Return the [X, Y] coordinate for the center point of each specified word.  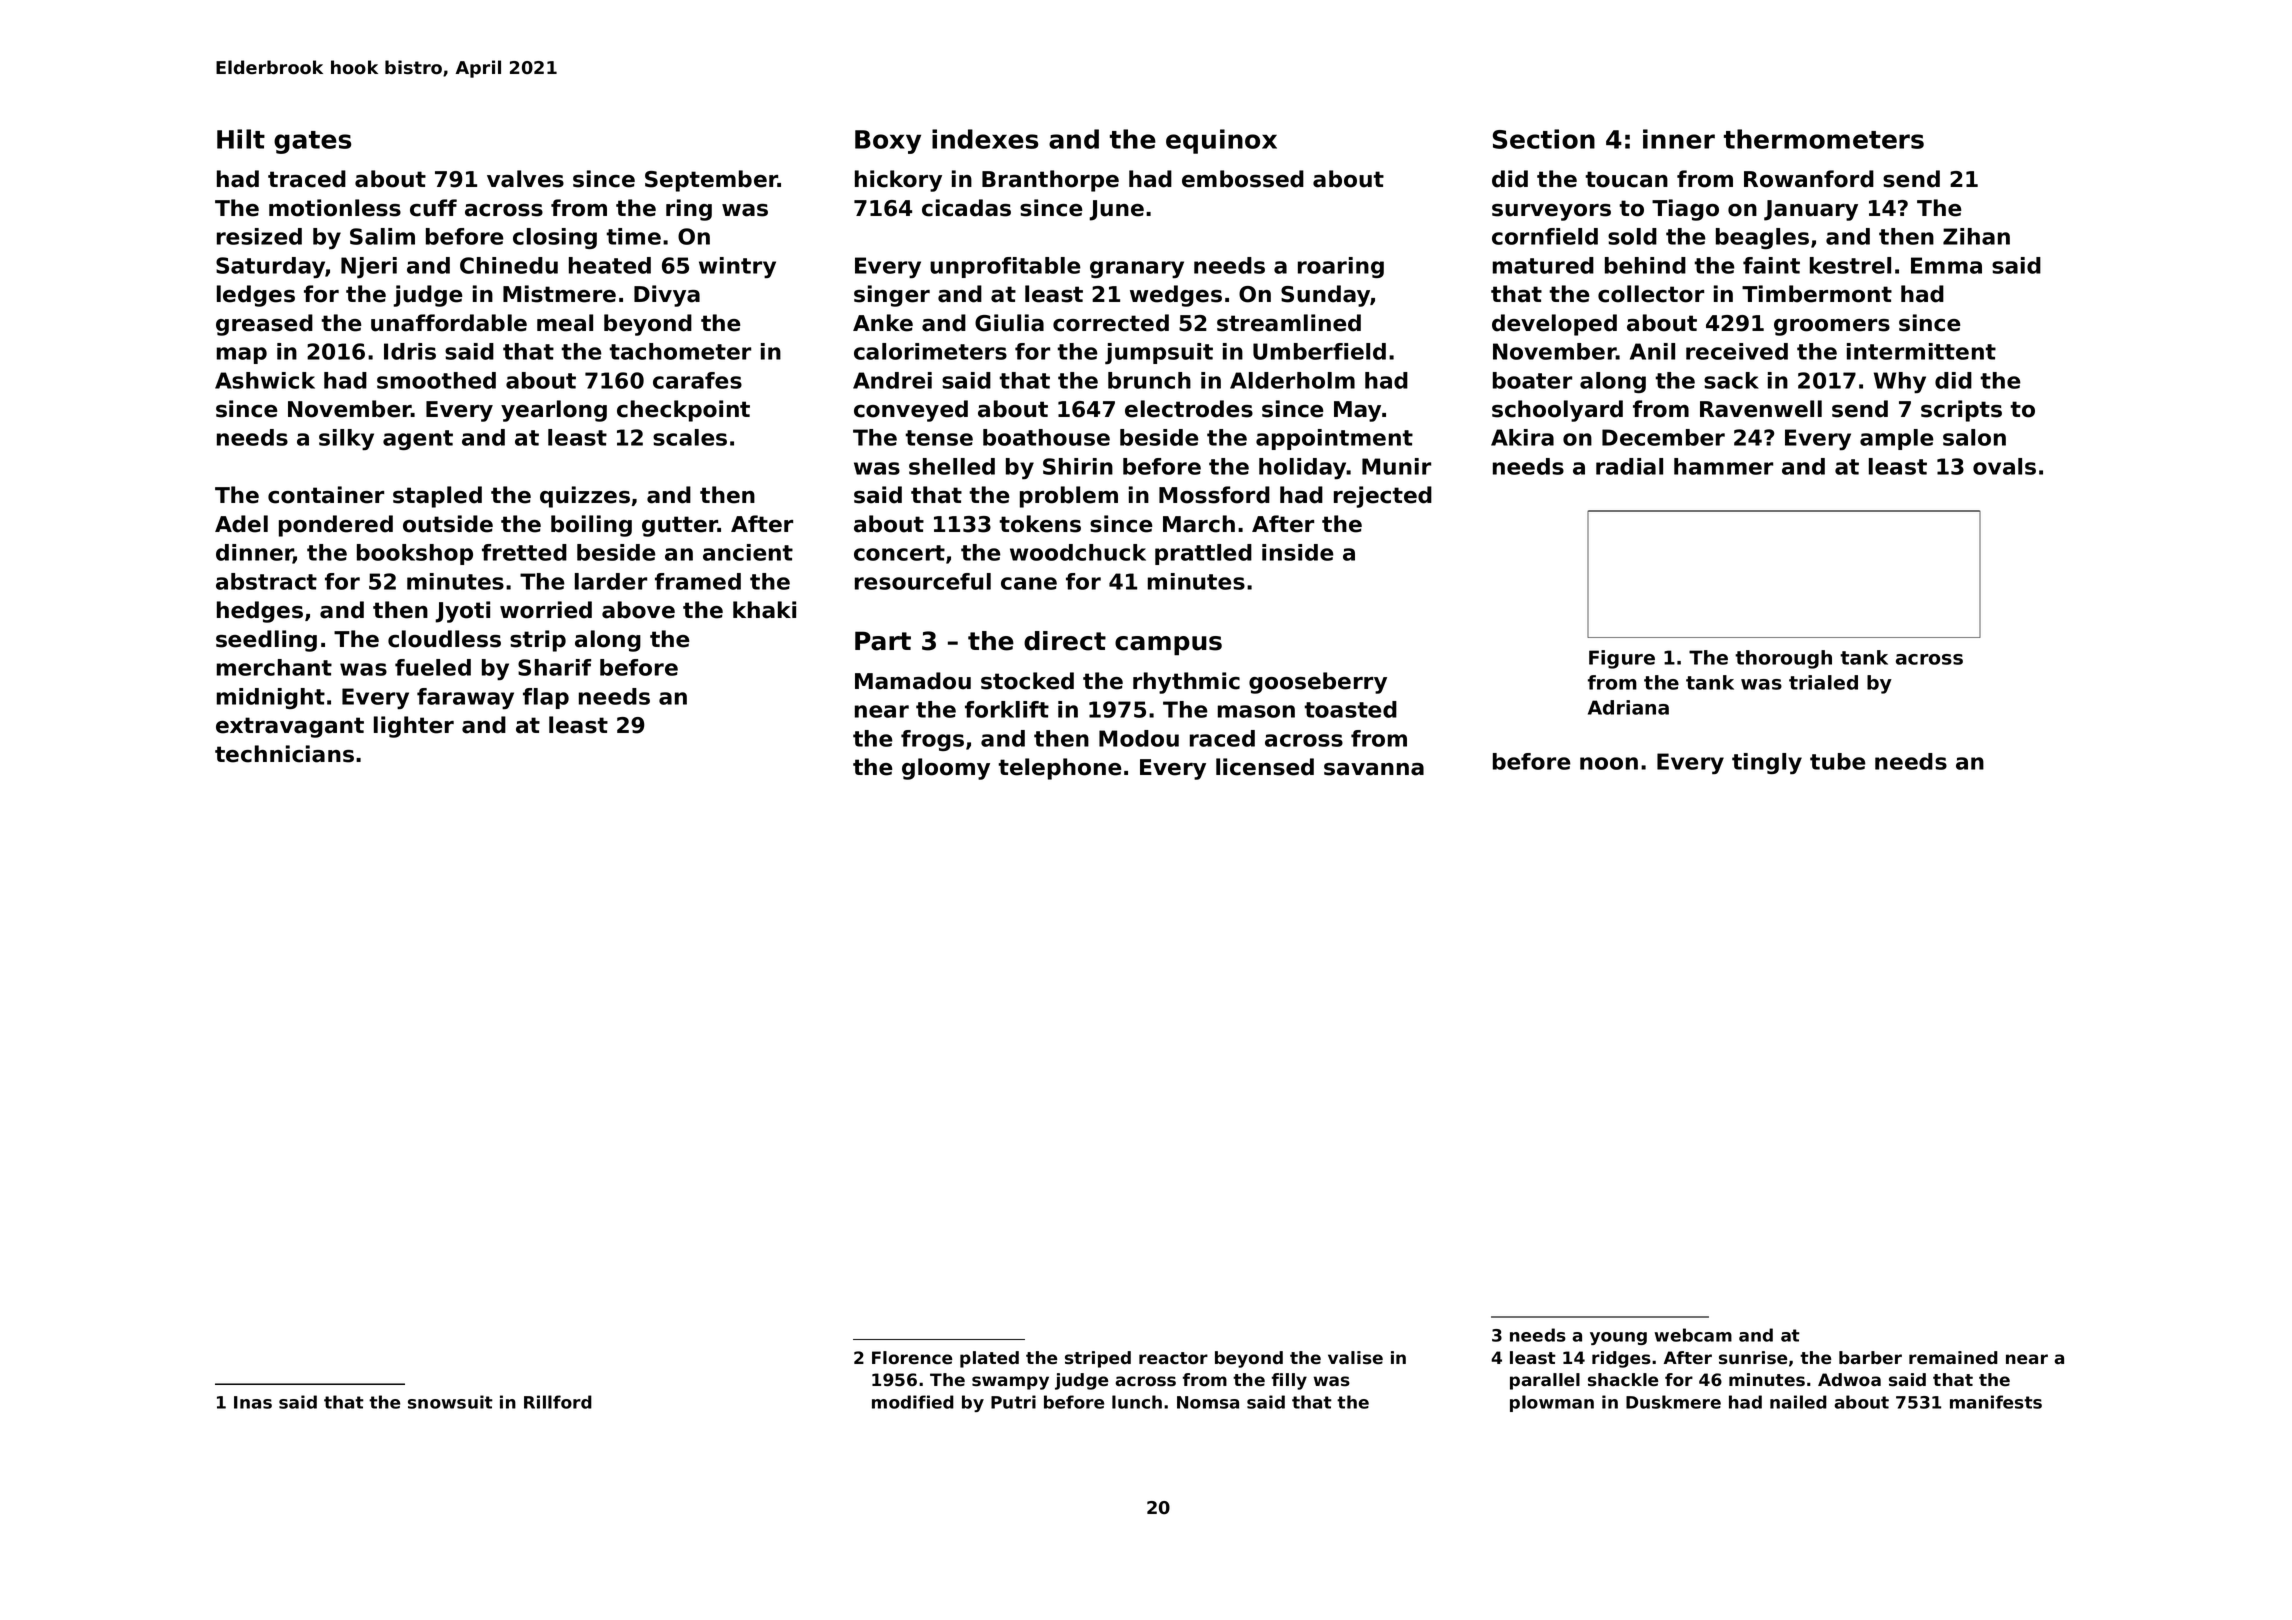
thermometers [1824, 139]
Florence [912, 1358]
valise [1355, 1358]
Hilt [241, 139]
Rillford [558, 1402]
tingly [1767, 763]
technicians [284, 754]
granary [1137, 269]
